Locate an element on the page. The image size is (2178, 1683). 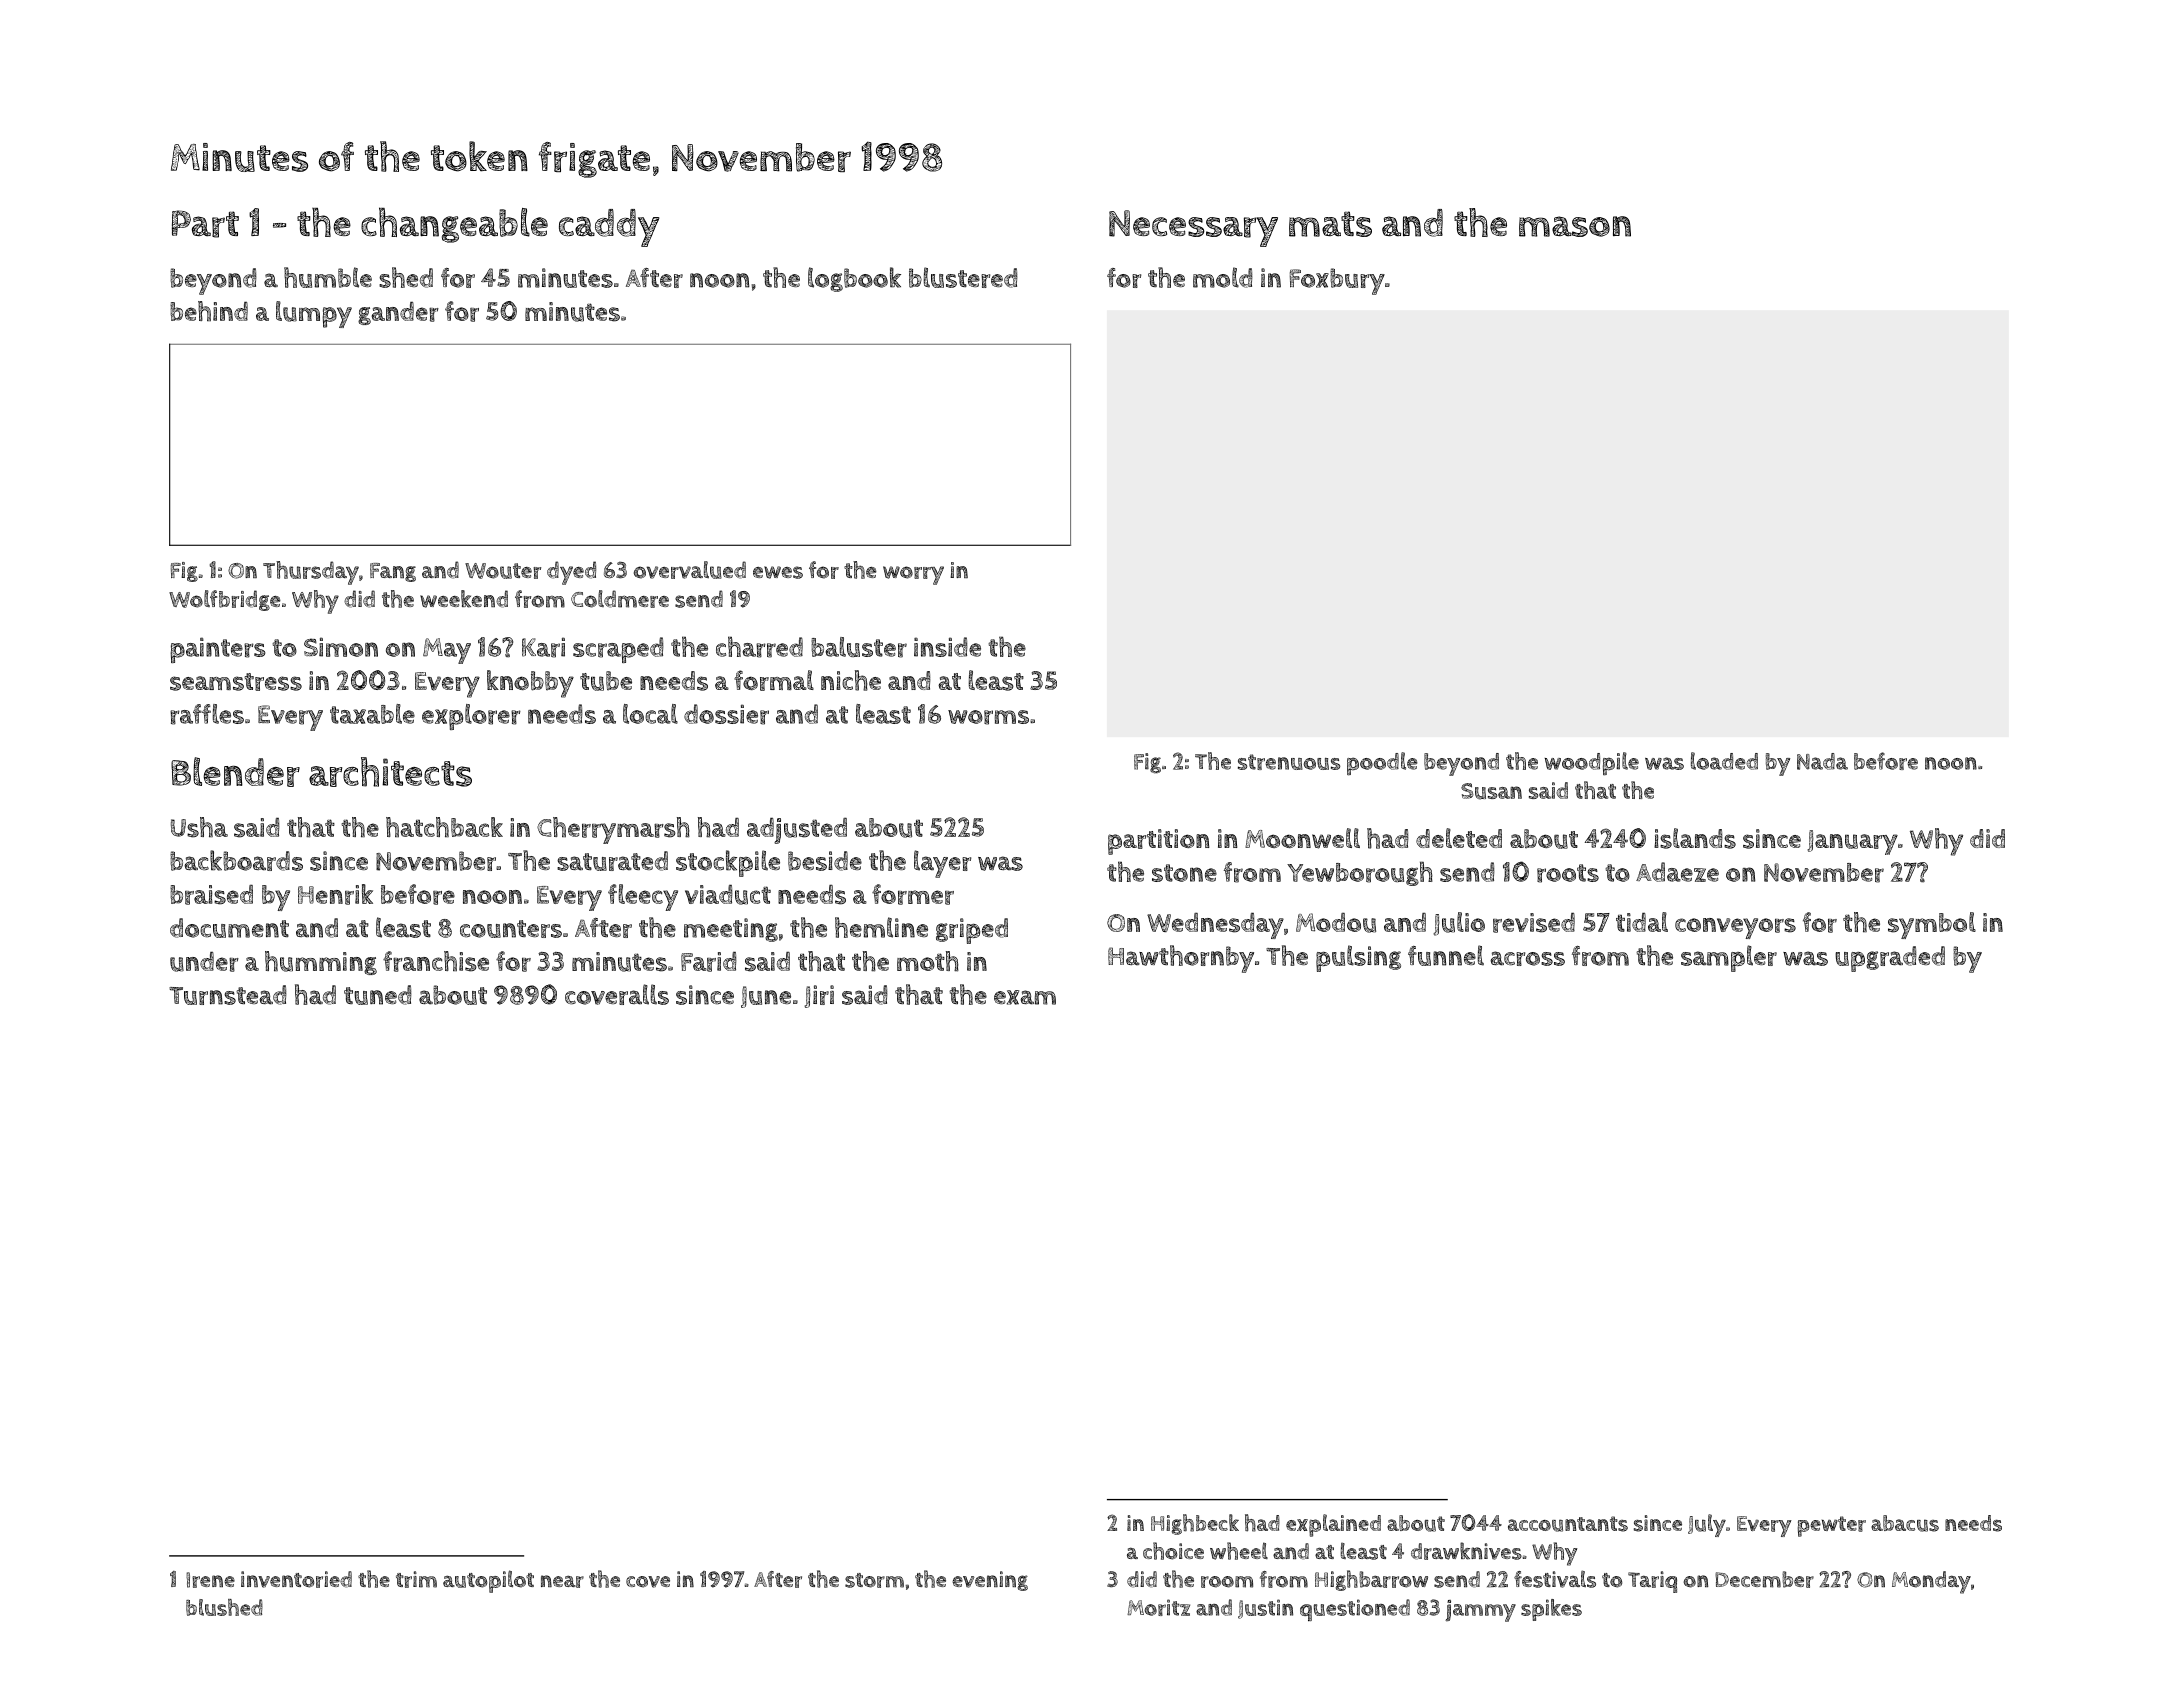
across is located at coordinates (1527, 958).
